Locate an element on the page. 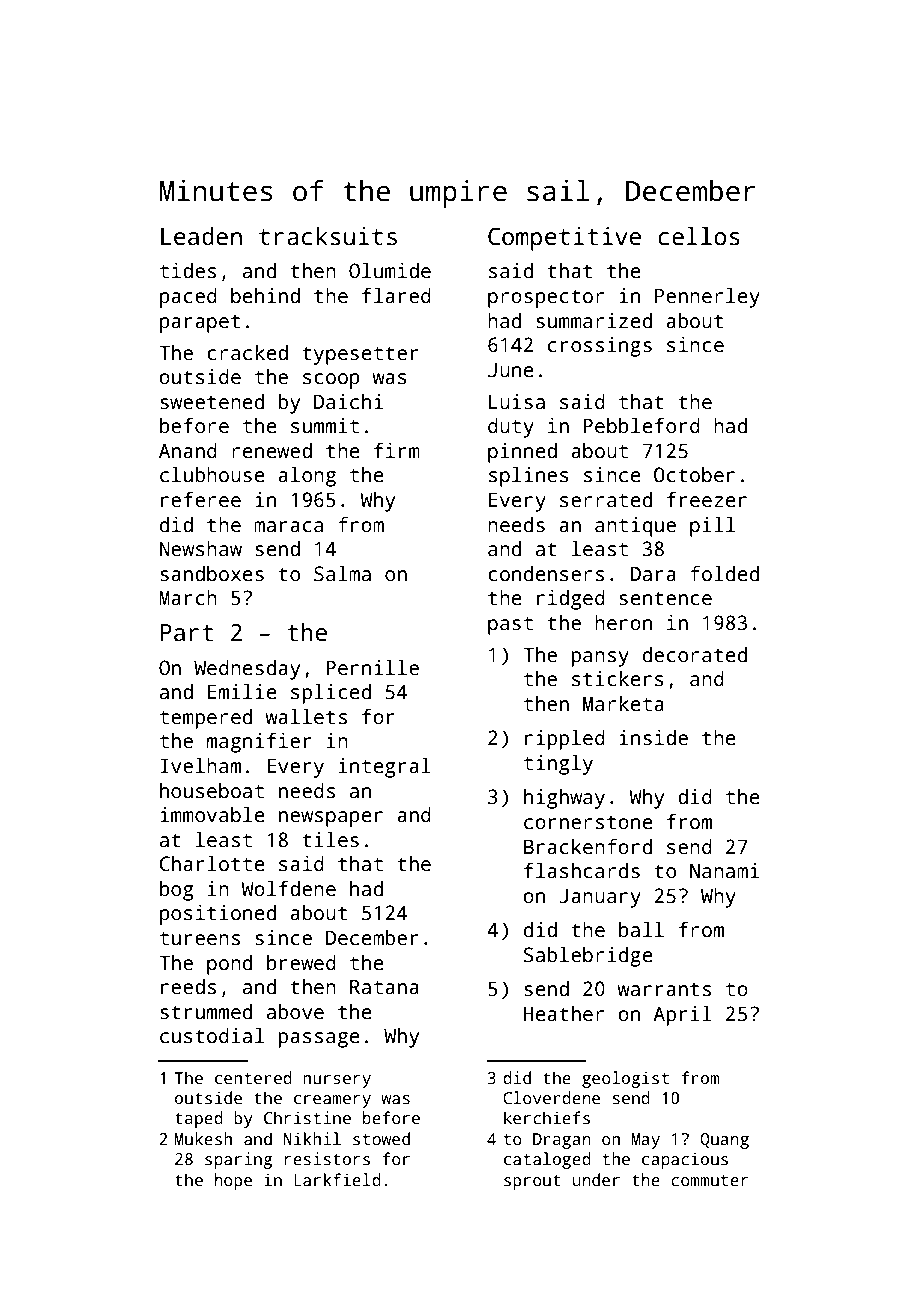  October is located at coordinates (694, 475).
